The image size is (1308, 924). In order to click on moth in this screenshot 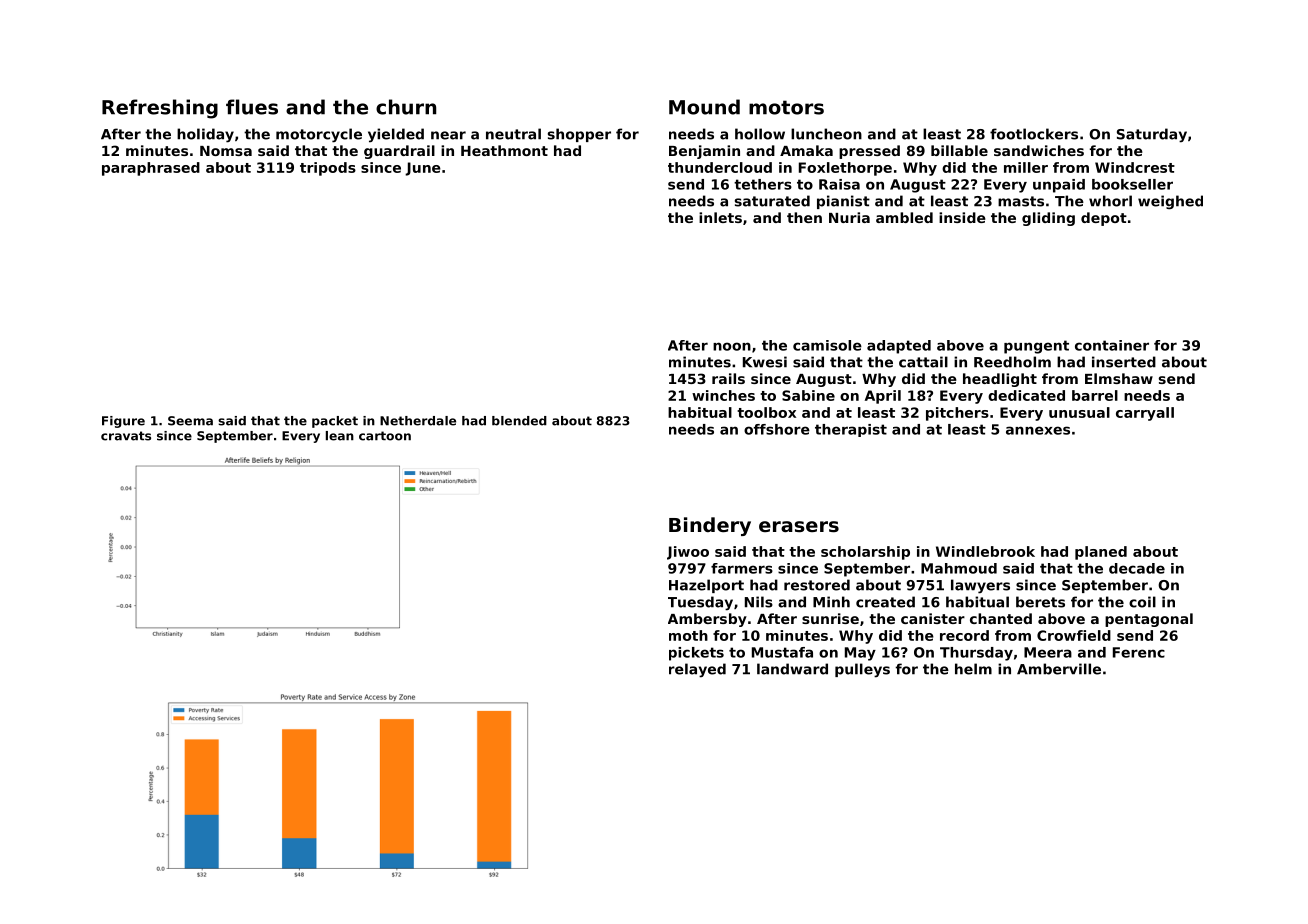, I will do `click(688, 635)`.
